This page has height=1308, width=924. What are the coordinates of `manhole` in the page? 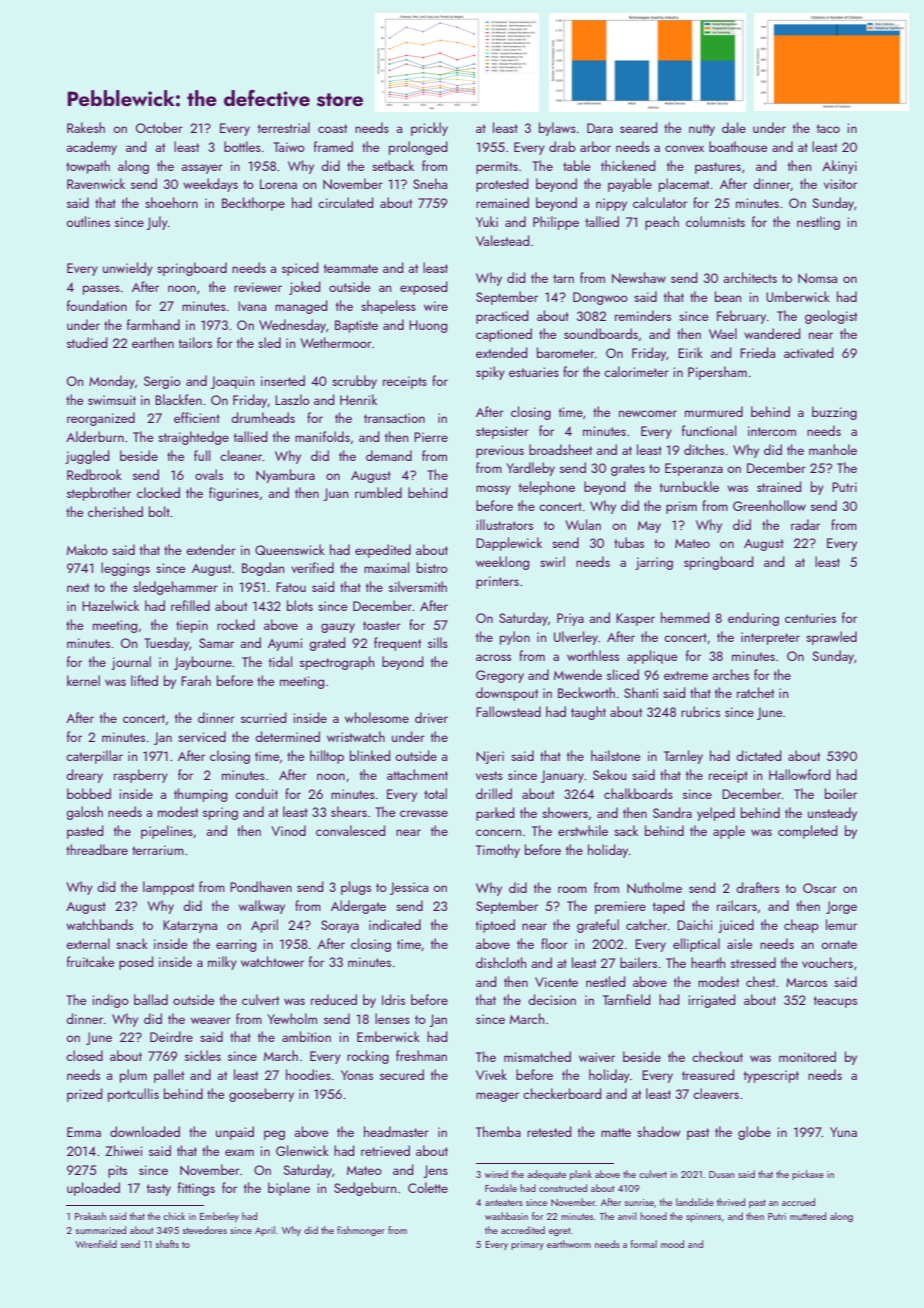 It's located at (833, 449).
